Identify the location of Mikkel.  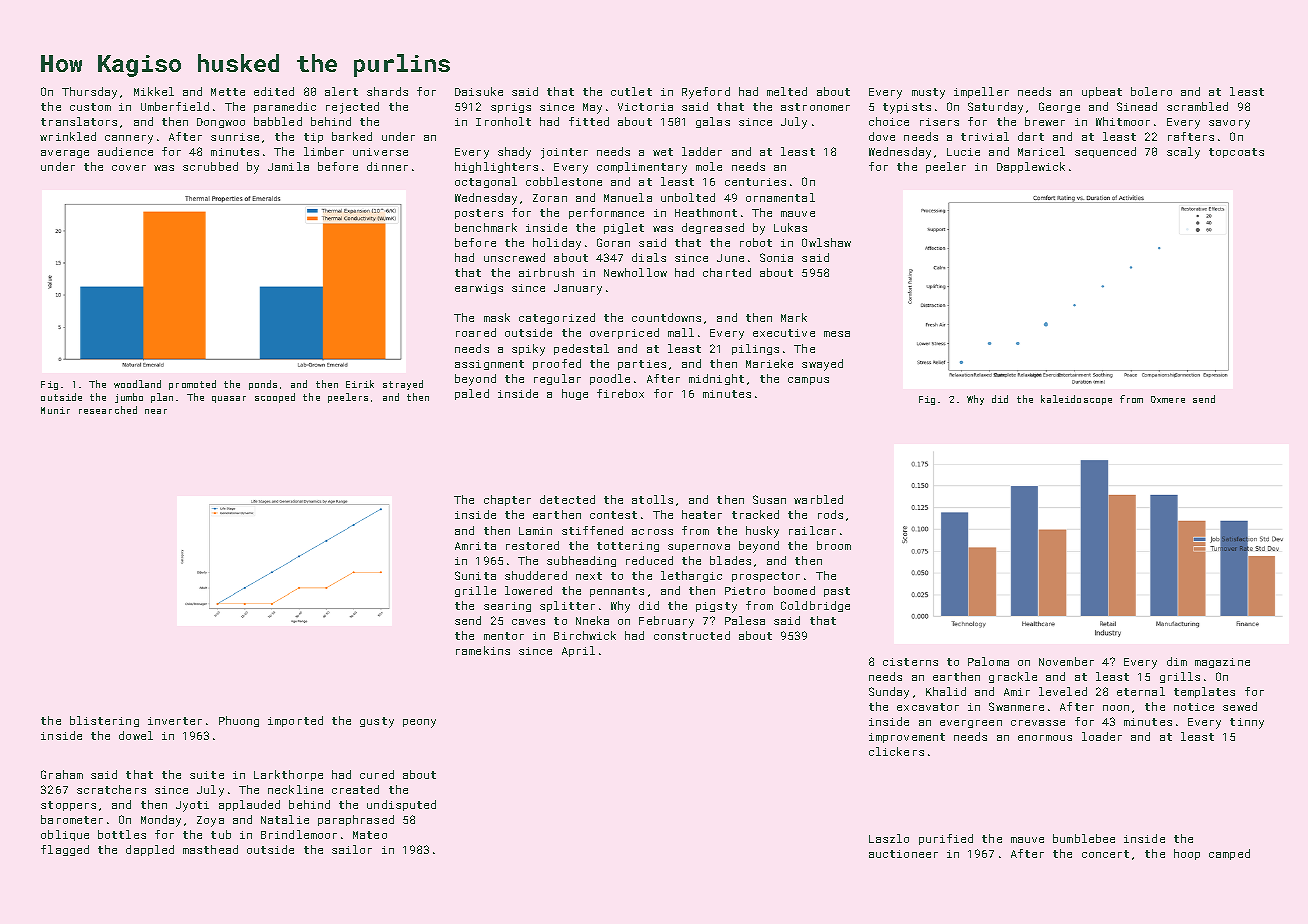
(154, 91).
